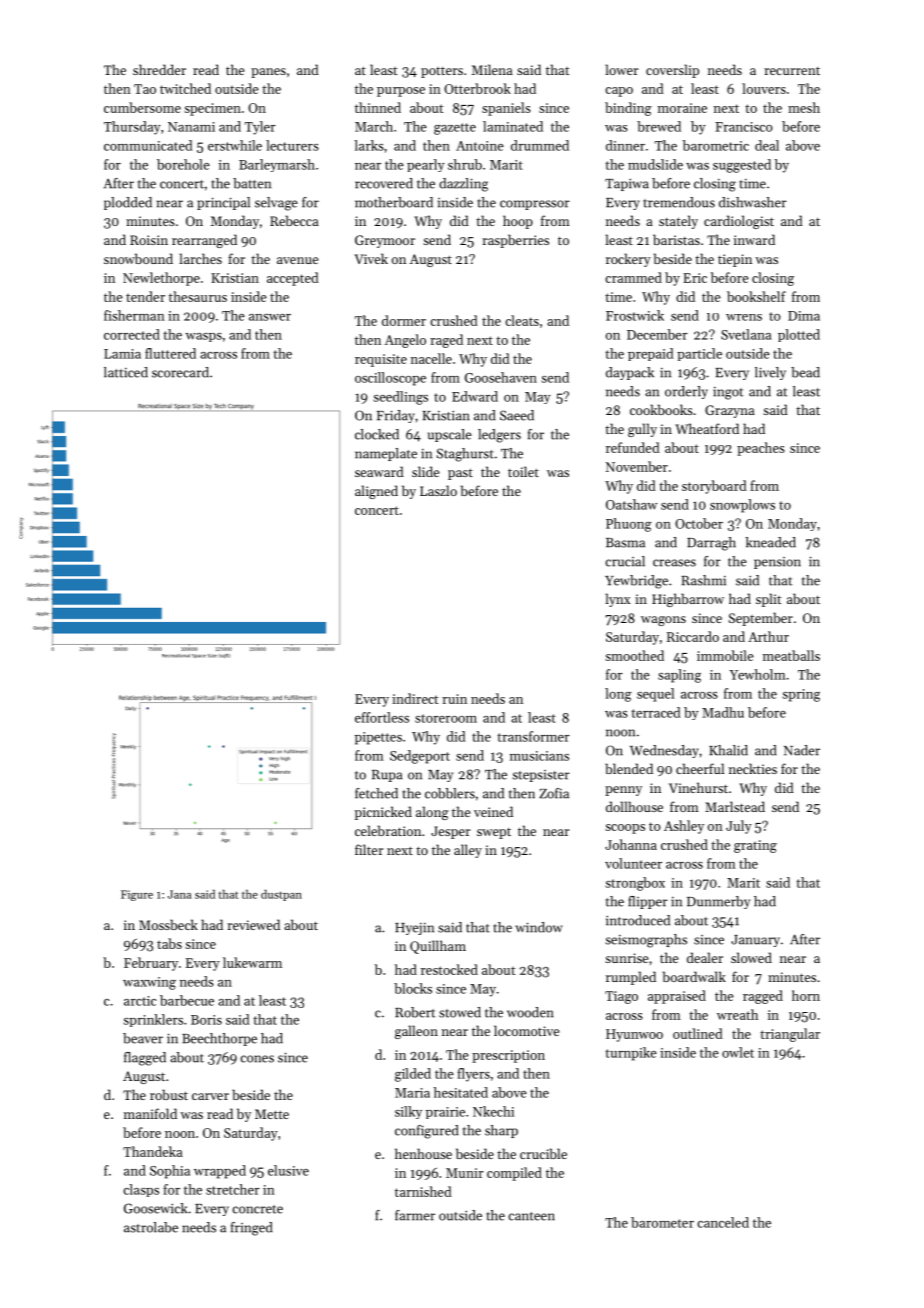 The height and width of the screenshot is (1308, 924). What do you see at coordinates (268, 73) in the screenshot?
I see `panes` at bounding box center [268, 73].
